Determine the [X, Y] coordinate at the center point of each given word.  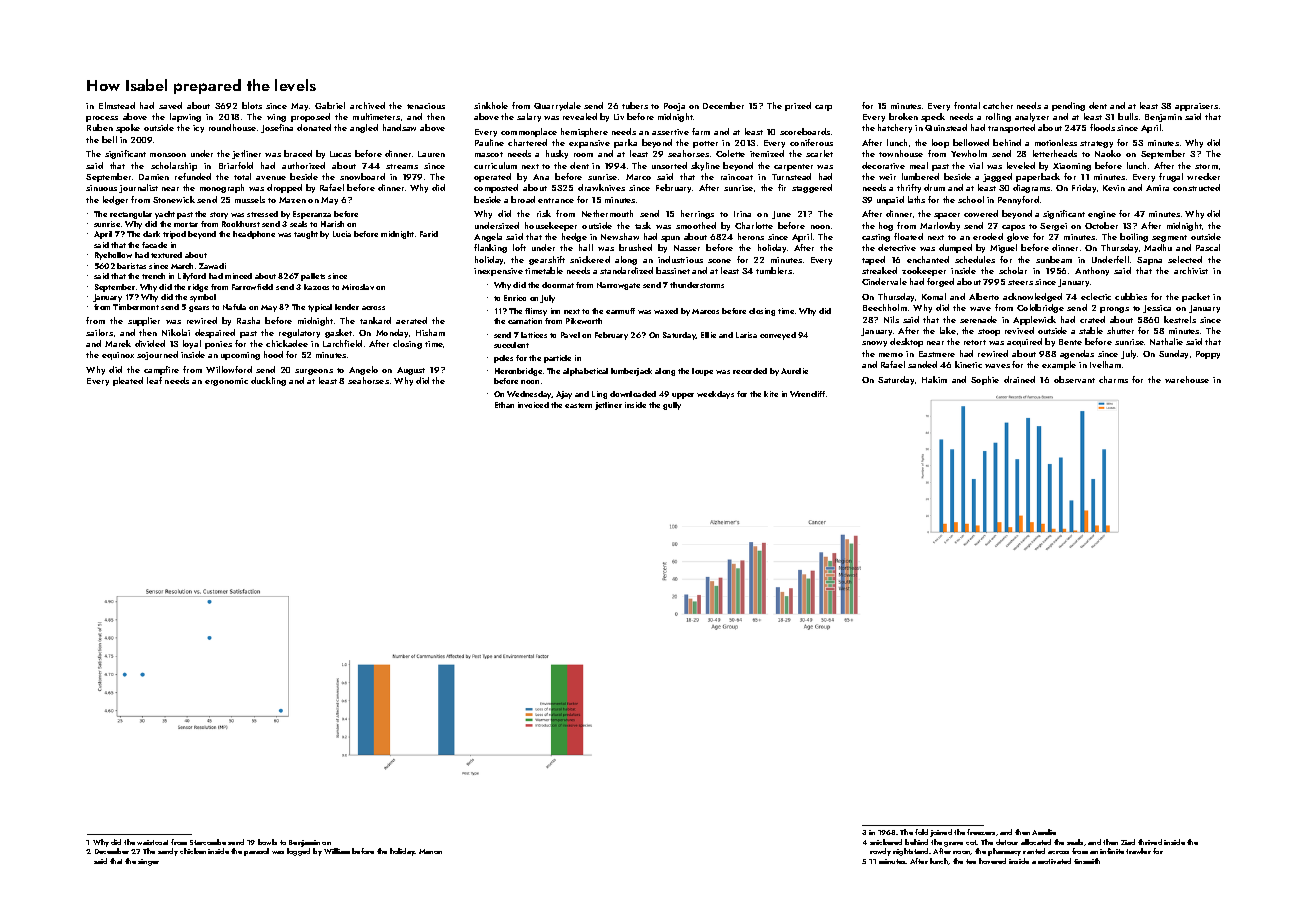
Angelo [363, 370]
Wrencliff [807, 394]
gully [672, 406]
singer [148, 862]
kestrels [1180, 319]
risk [544, 213]
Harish [332, 224]
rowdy [880, 852]
